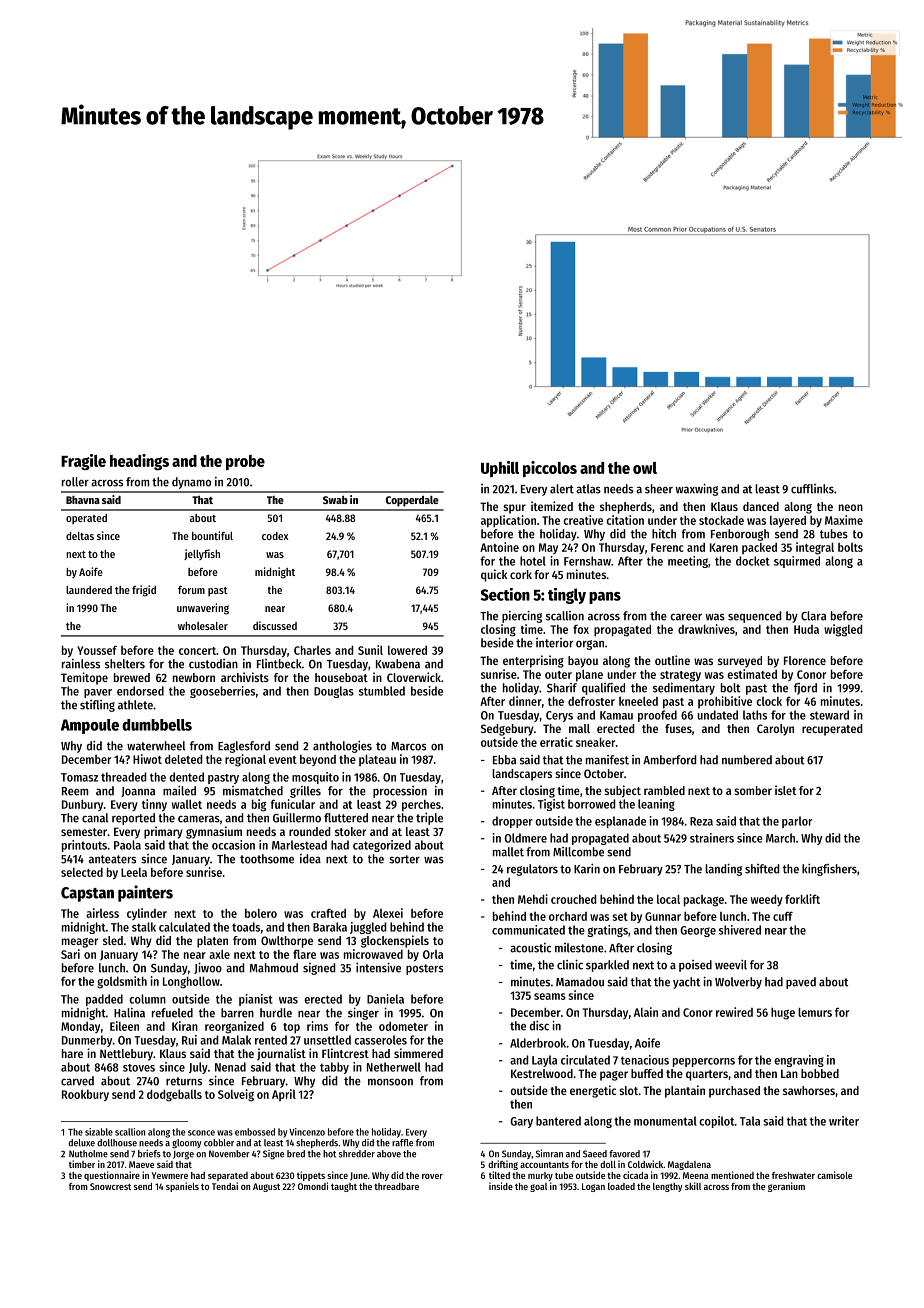  What do you see at coordinates (342, 746) in the image?
I see `anthologies` at bounding box center [342, 746].
